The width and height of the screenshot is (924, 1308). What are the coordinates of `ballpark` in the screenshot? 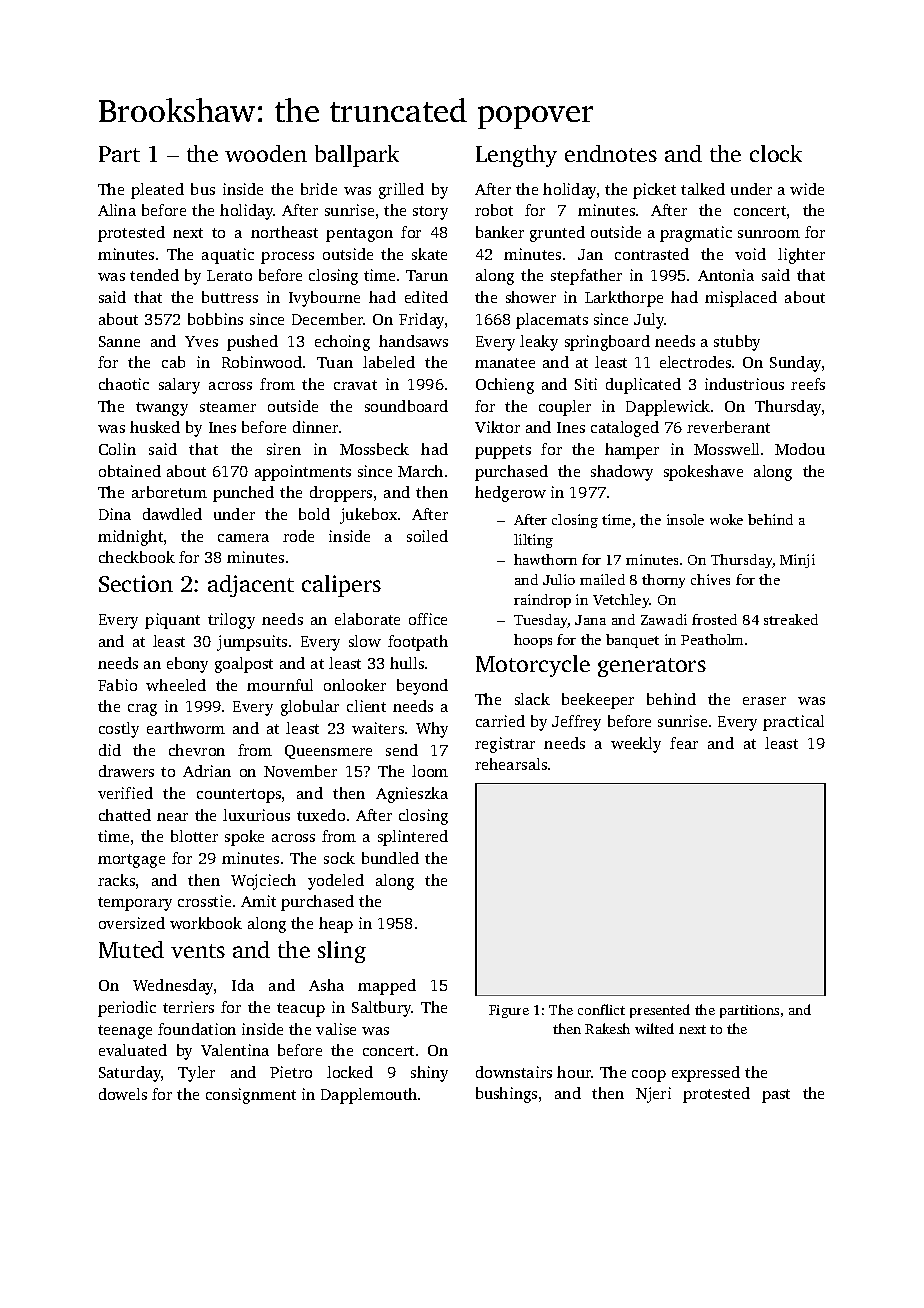 It's located at (357, 156).
